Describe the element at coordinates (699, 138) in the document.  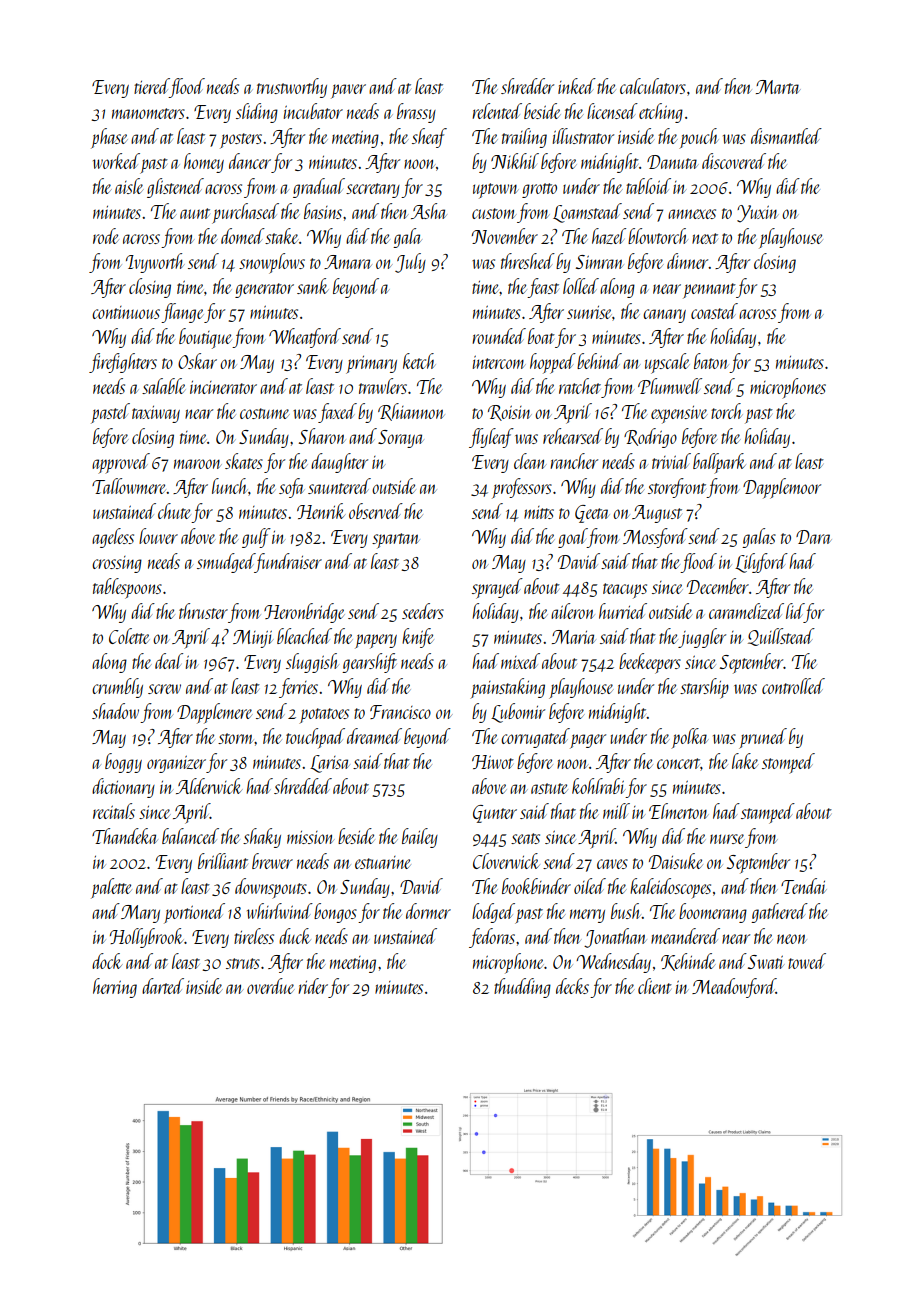
I see `pouch` at that location.
